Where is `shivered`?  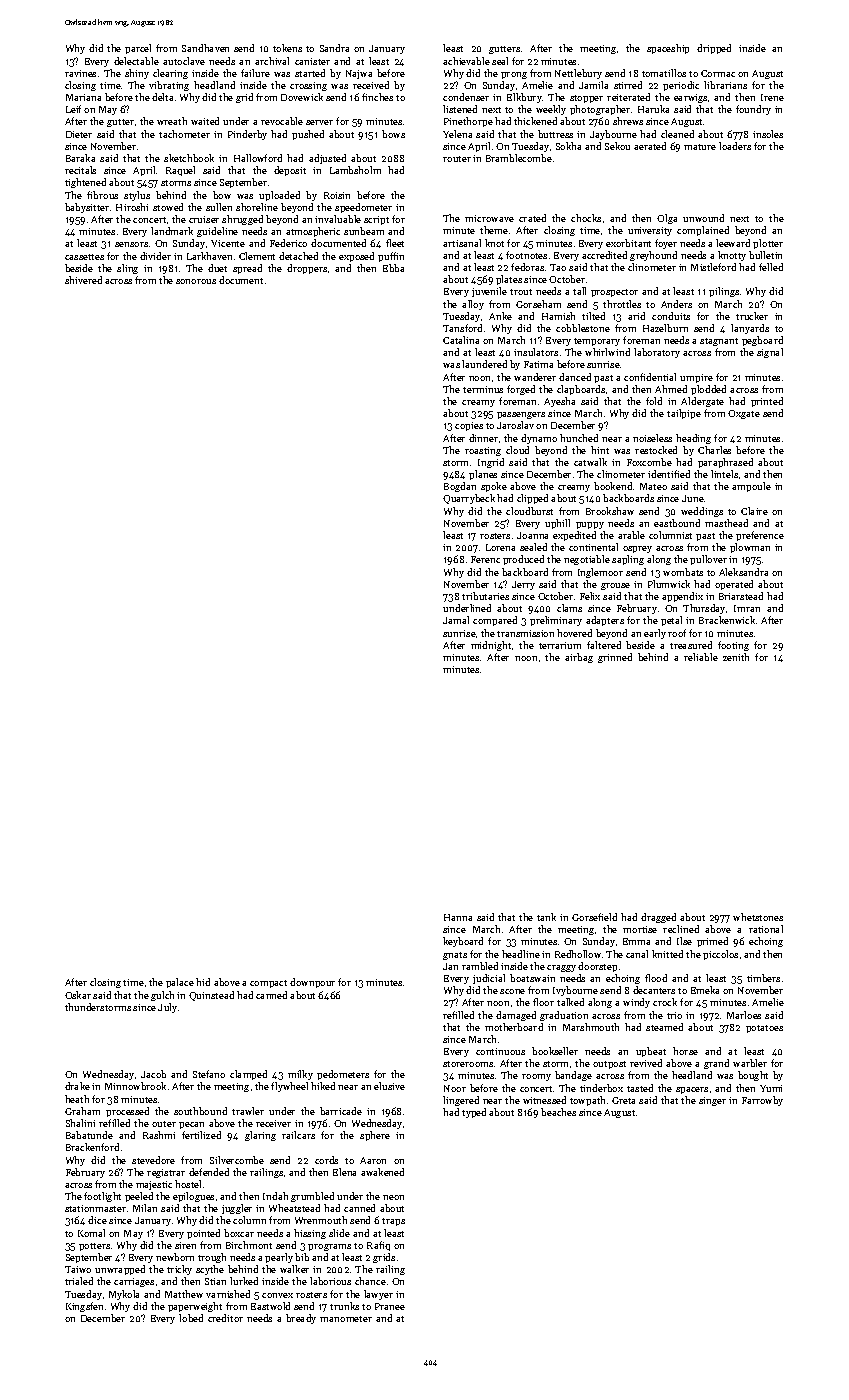 shivered is located at coordinates (83, 280).
